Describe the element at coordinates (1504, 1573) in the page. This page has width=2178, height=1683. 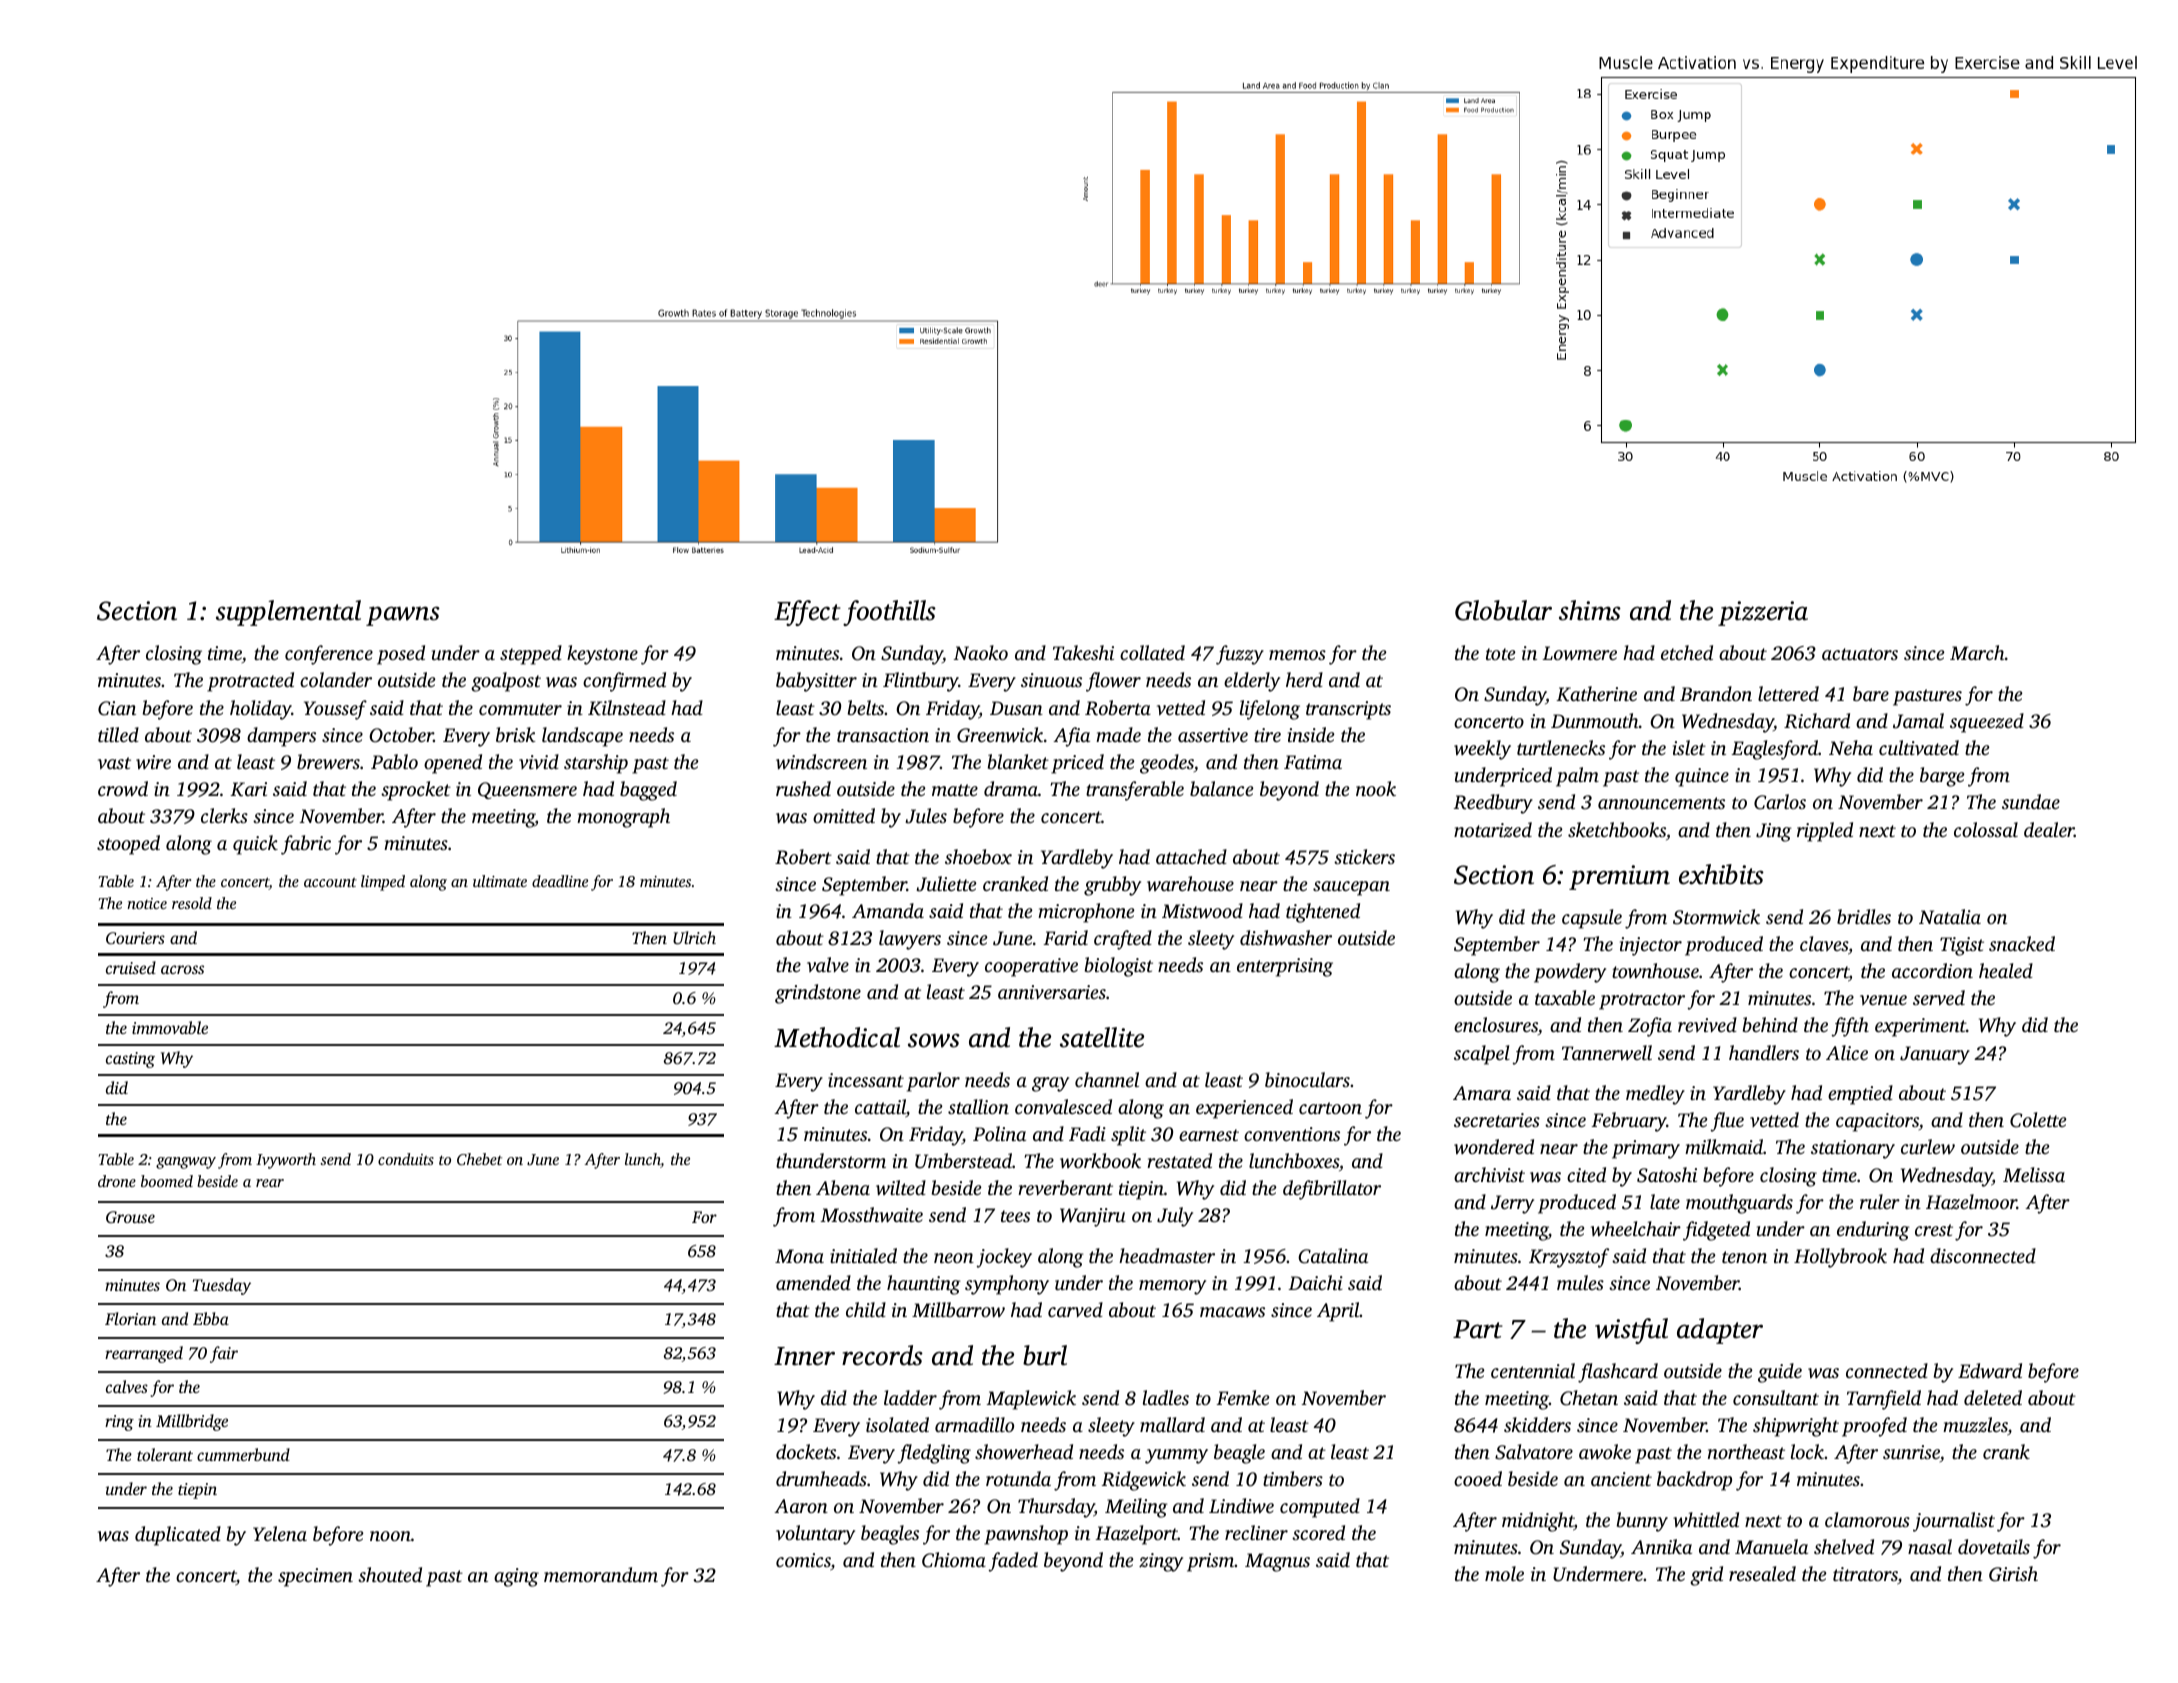
I see `mole` at that location.
